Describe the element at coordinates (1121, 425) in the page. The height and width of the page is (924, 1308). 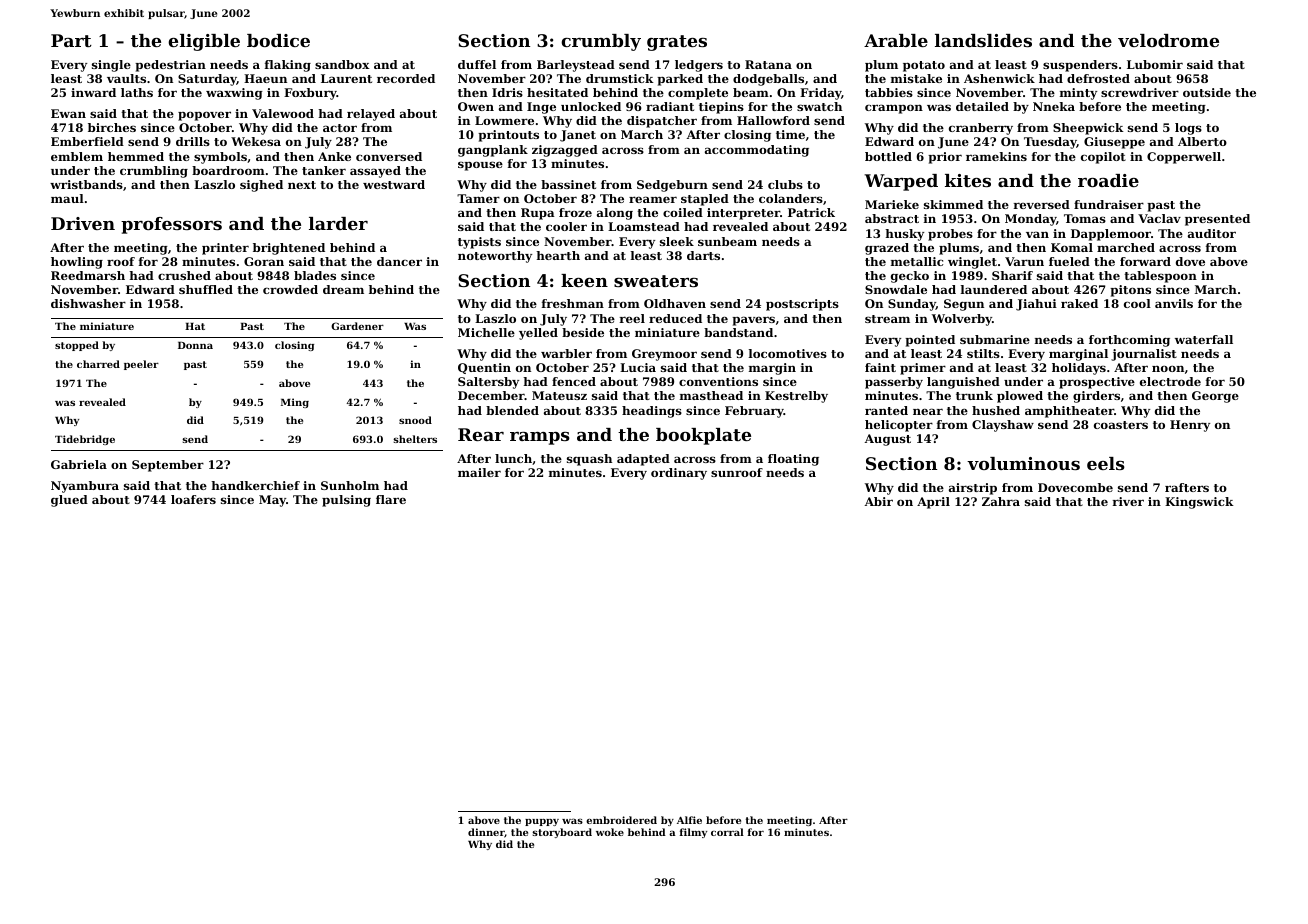
I see `coasters` at that location.
